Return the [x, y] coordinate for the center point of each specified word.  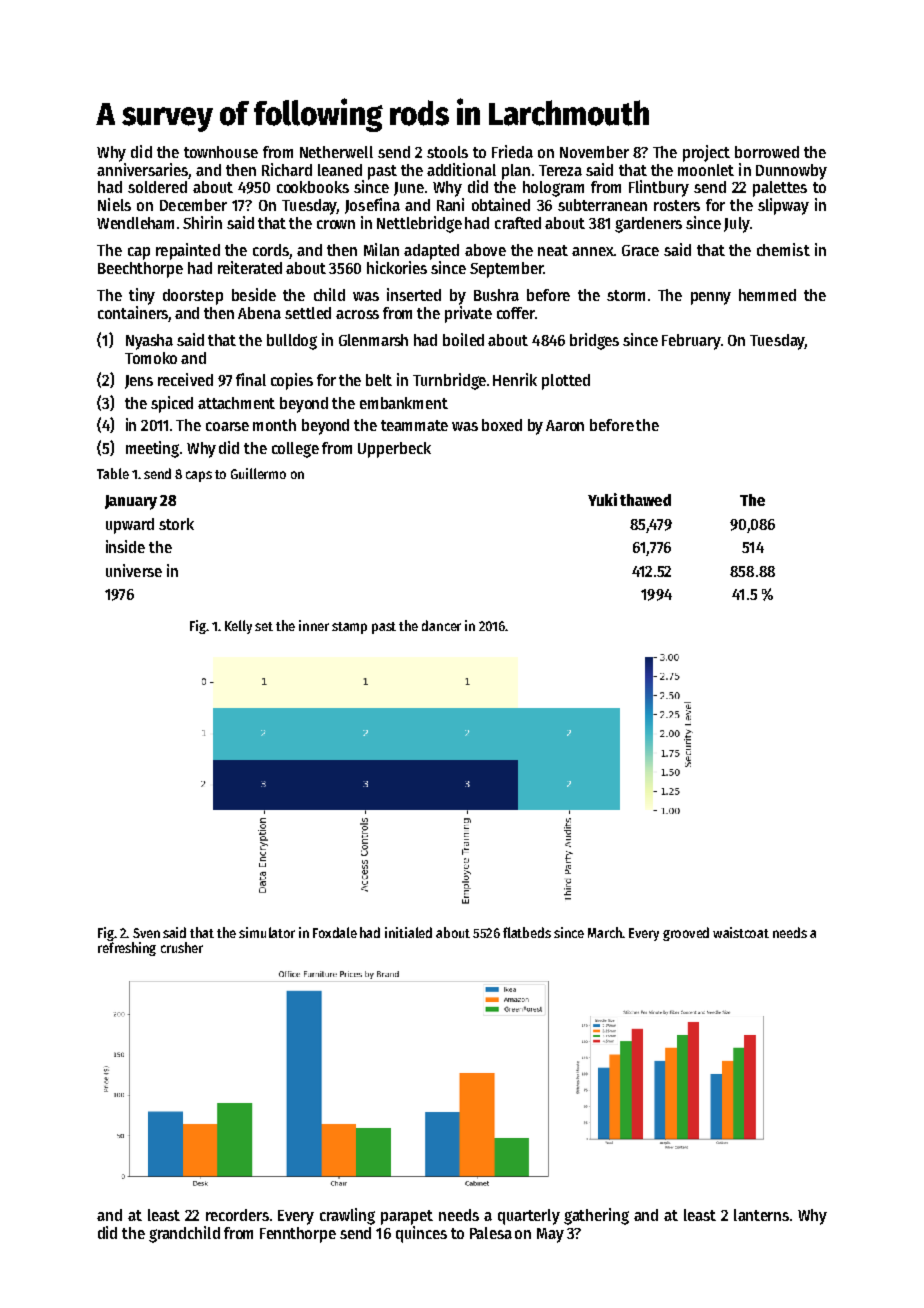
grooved [686, 934]
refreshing [127, 949]
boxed [502, 425]
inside [125, 546]
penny [711, 298]
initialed [408, 932]
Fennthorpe [298, 1235]
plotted [566, 382]
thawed [645, 500]
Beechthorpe [140, 270]
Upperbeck [394, 450]
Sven [146, 933]
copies [292, 381]
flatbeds [527, 932]
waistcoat [741, 932]
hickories [397, 267]
